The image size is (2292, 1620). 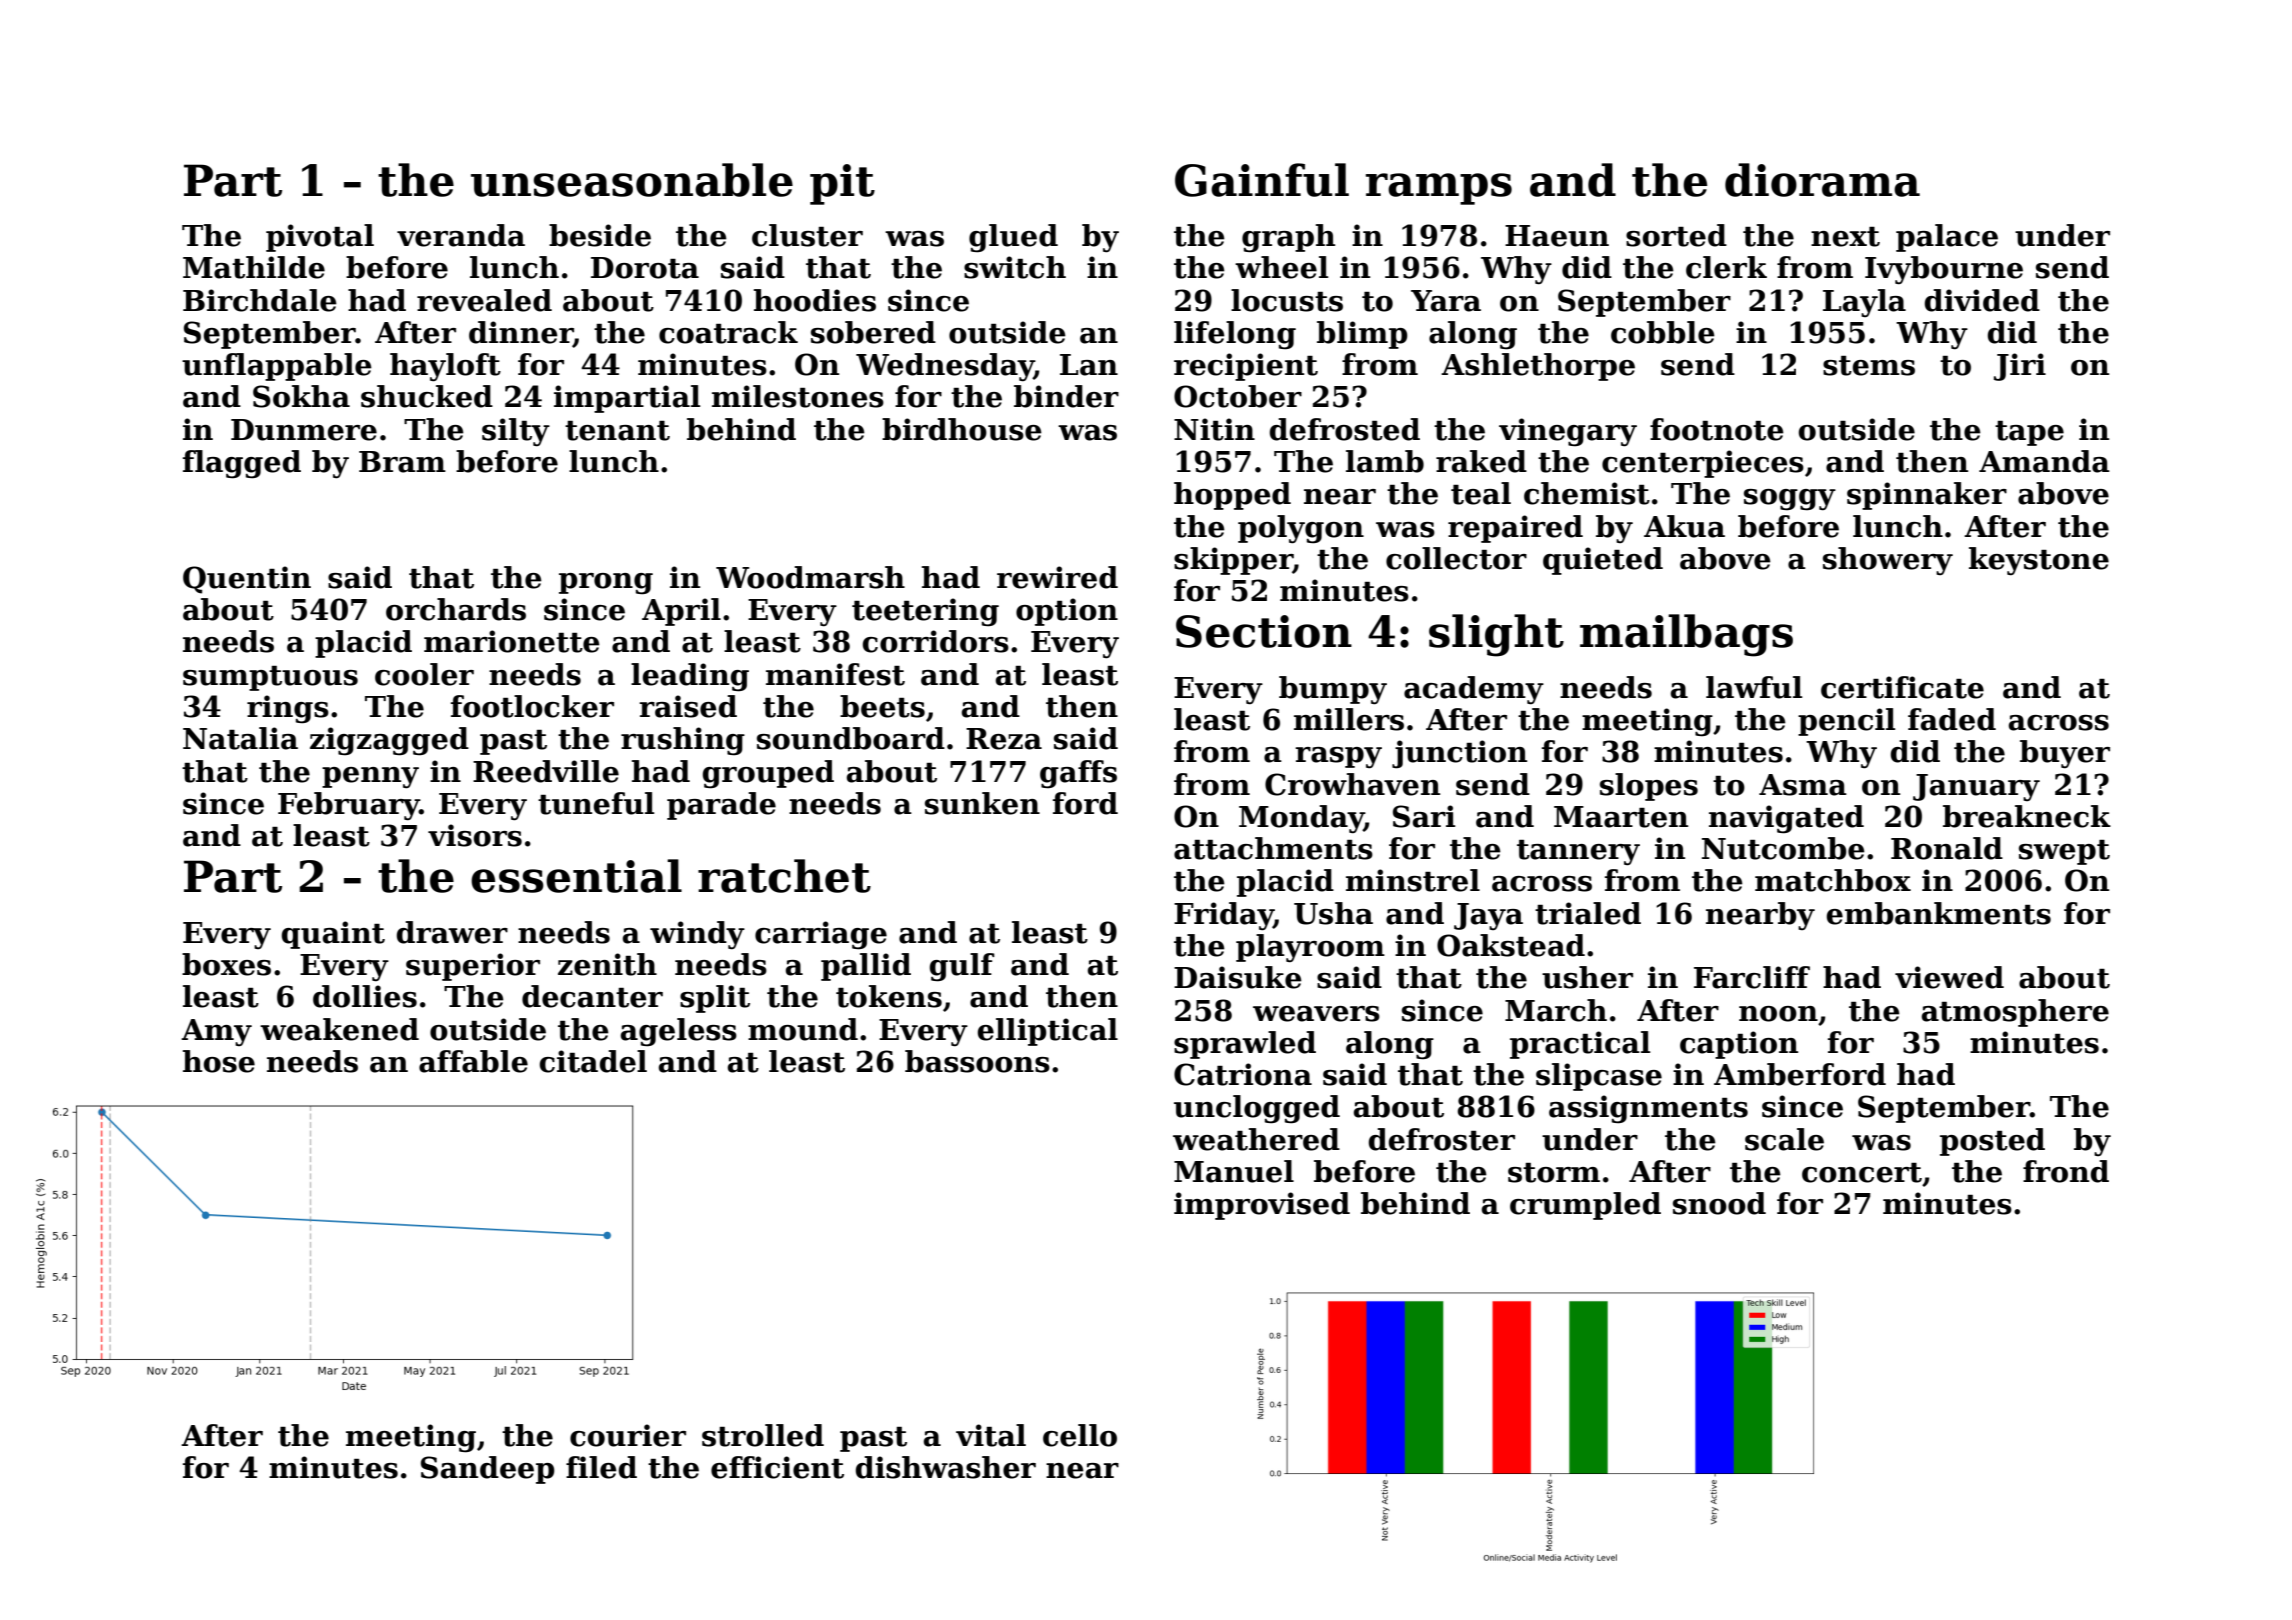 I want to click on rushing, so click(x=683, y=741).
